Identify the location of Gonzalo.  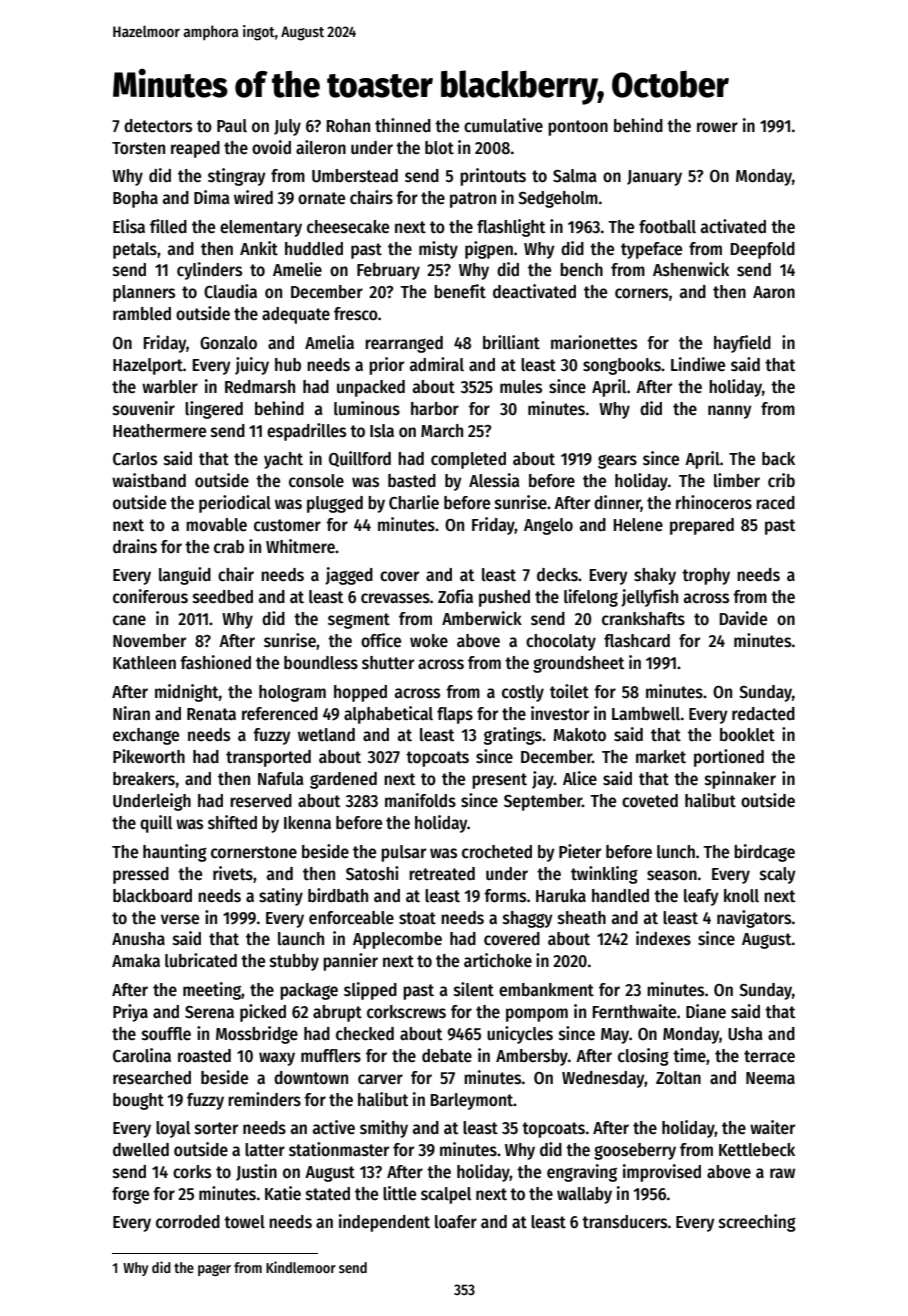
(228, 343).
